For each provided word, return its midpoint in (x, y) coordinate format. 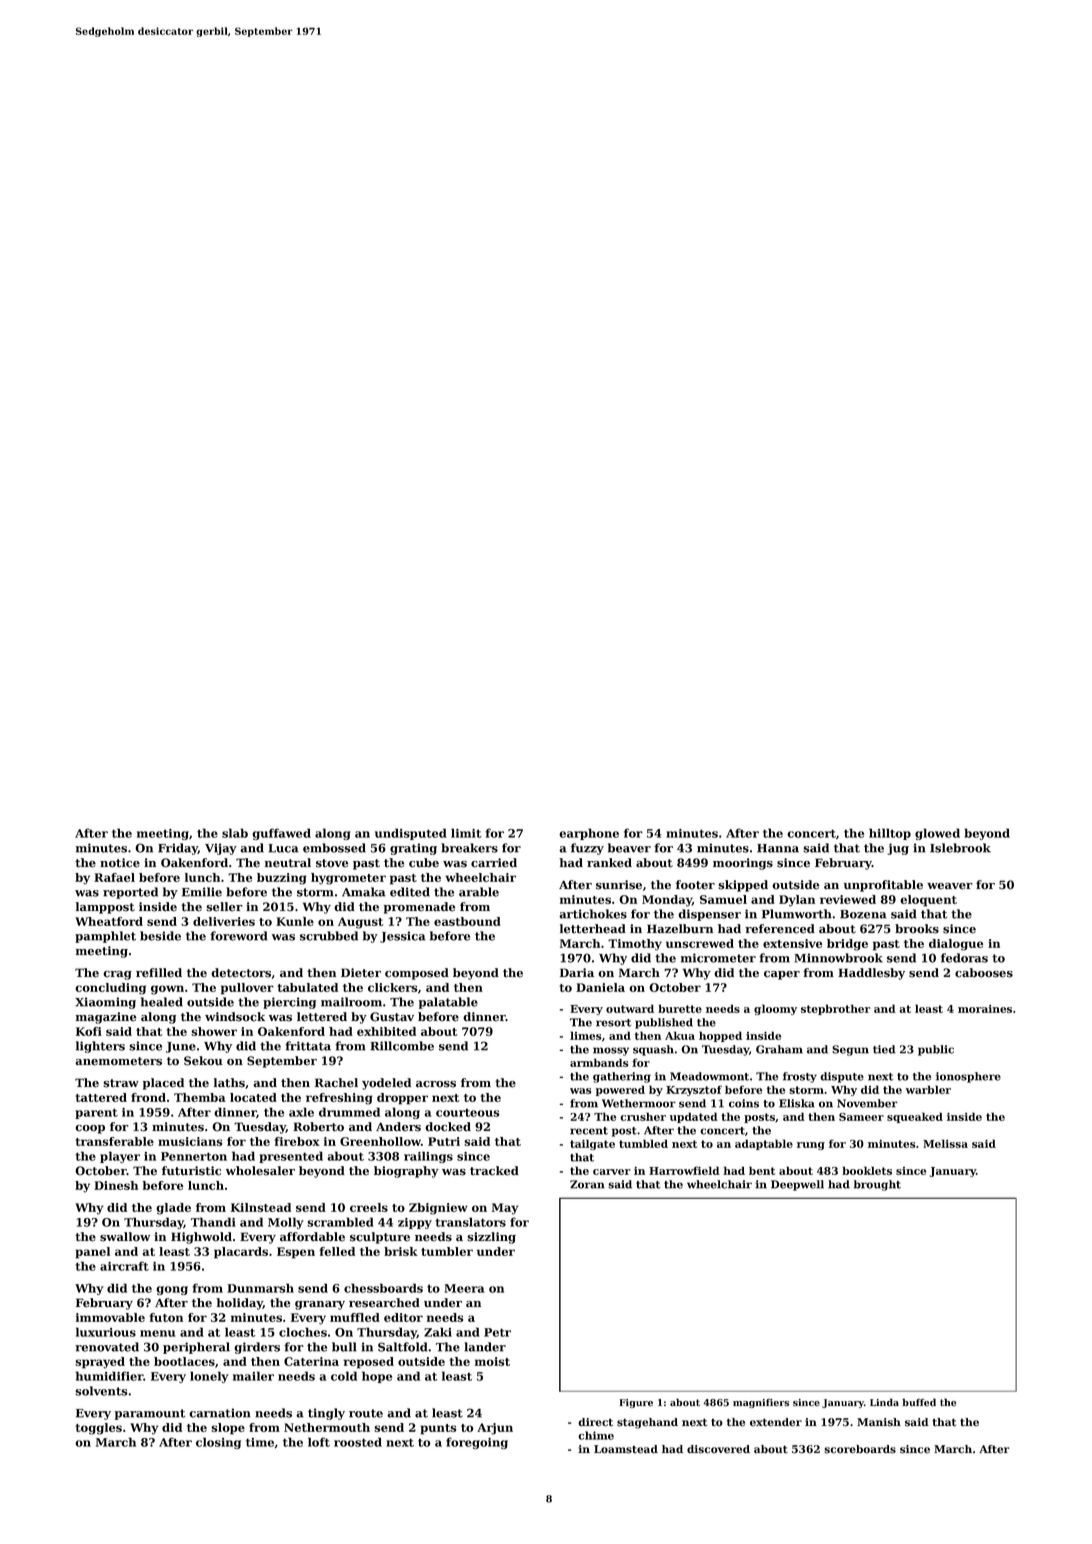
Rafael (114, 877)
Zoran (587, 1184)
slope (228, 1429)
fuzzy (587, 849)
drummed (349, 1112)
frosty (800, 1077)
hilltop (890, 834)
